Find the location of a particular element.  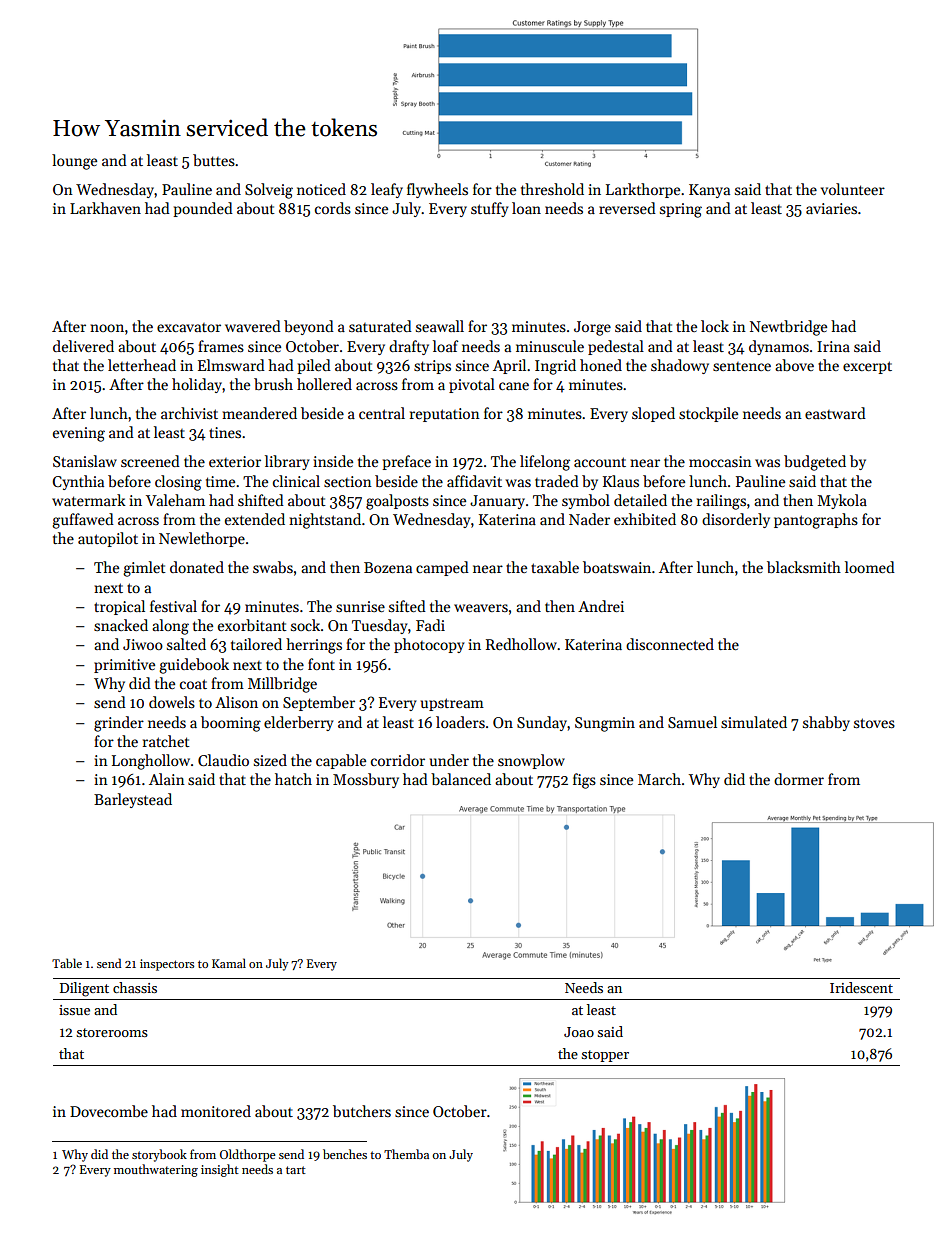

dormer is located at coordinates (799, 779).
